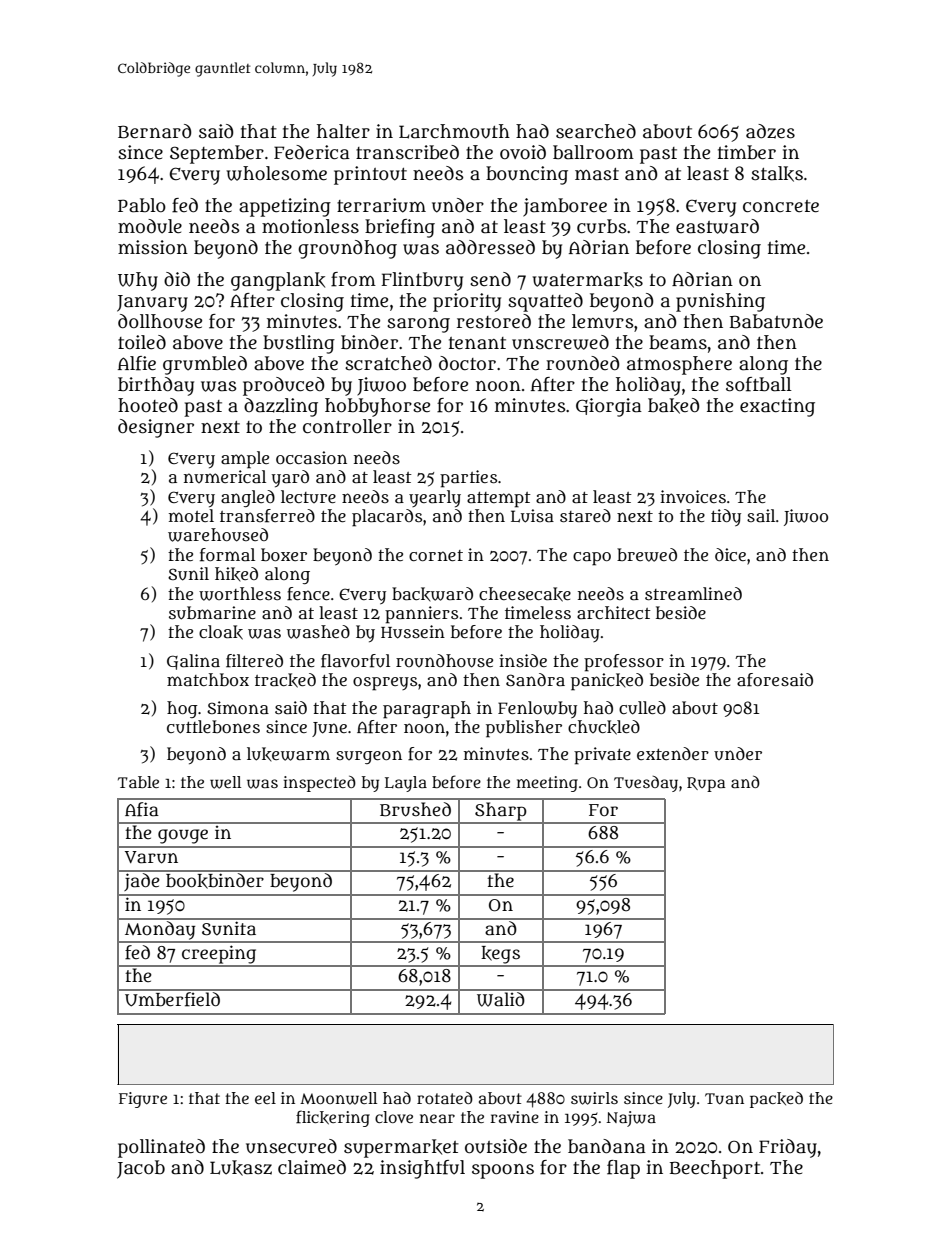 The width and height of the page is (952, 1233). What do you see at coordinates (193, 662) in the page?
I see `Galina` at bounding box center [193, 662].
